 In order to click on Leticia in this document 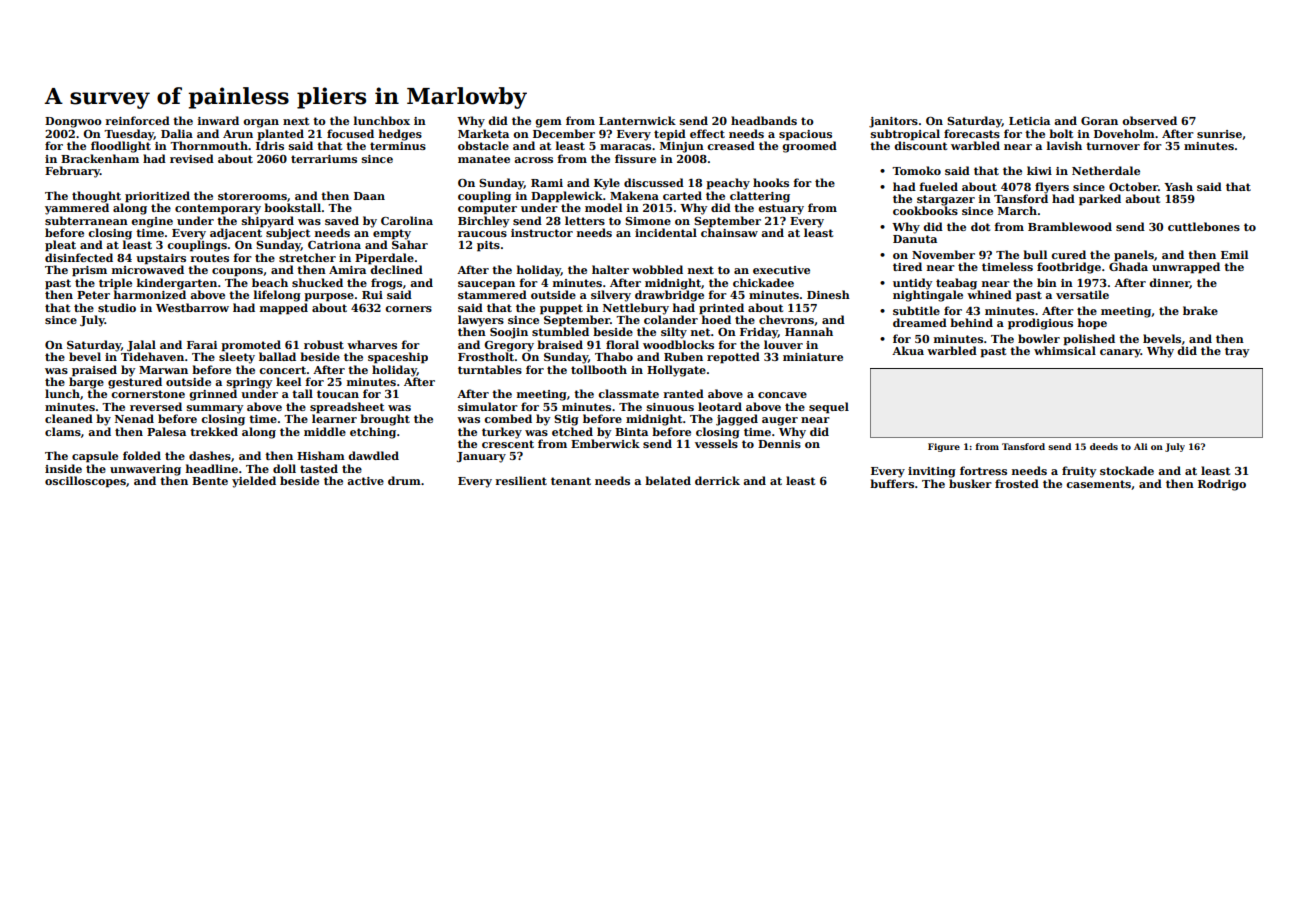, I will do `click(1029, 121)`.
